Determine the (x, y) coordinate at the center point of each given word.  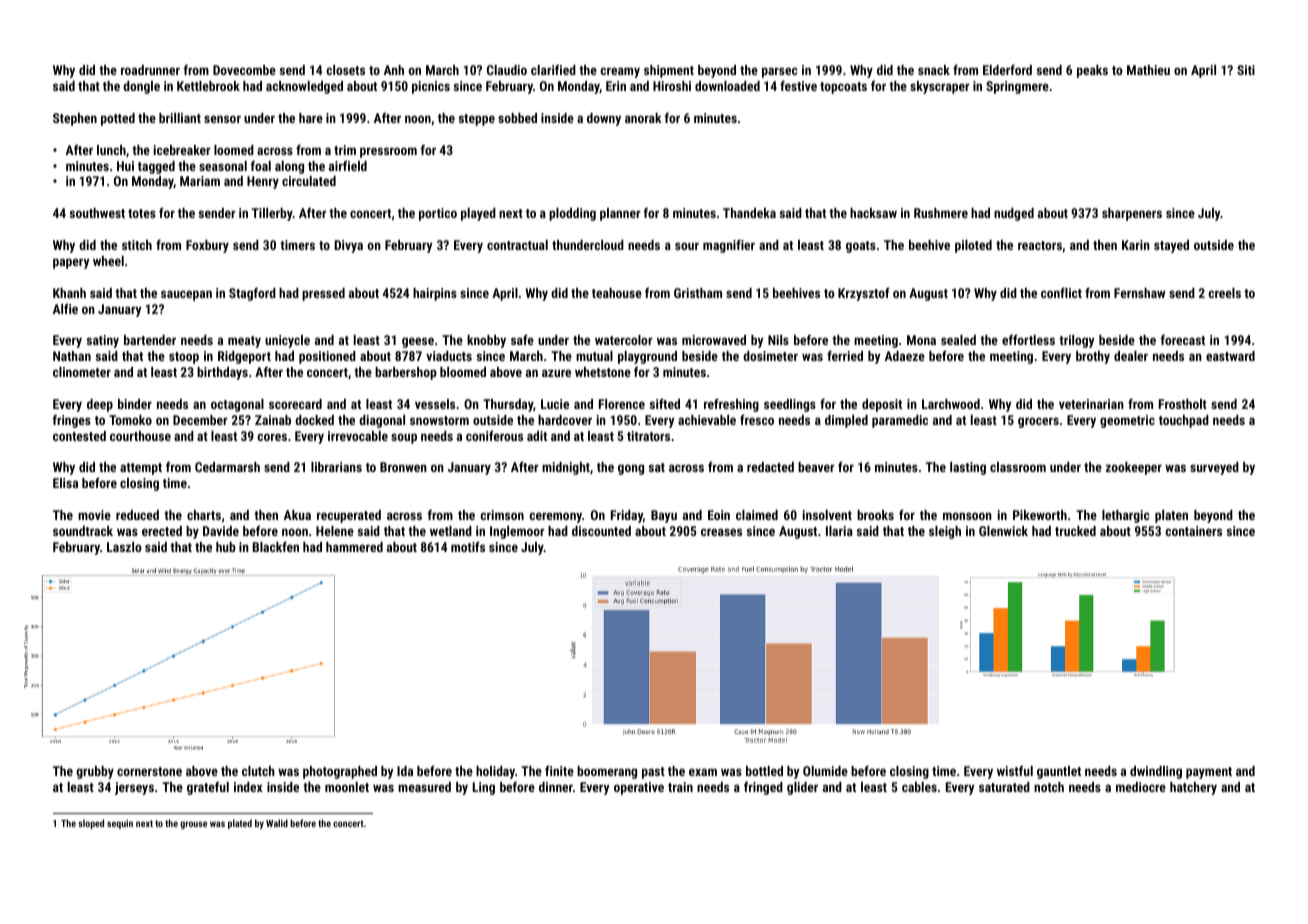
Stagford (252, 294)
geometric (1127, 421)
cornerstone (149, 771)
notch (1049, 787)
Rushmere (941, 213)
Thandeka (749, 213)
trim (345, 150)
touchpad (1184, 421)
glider (802, 788)
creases (721, 532)
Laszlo (124, 547)
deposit (882, 405)
